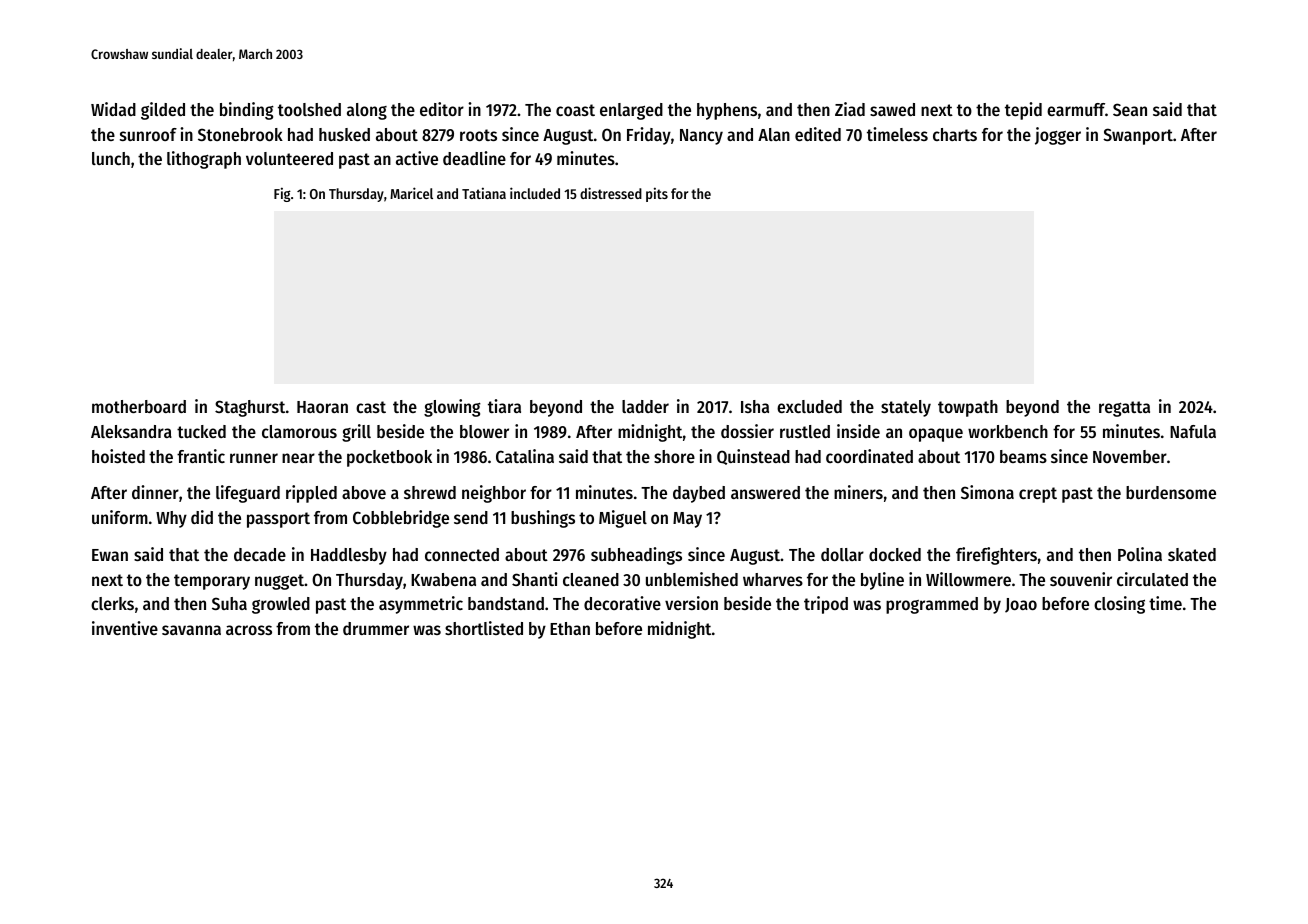  What do you see at coordinates (892, 109) in the image?
I see `sawed` at bounding box center [892, 109].
